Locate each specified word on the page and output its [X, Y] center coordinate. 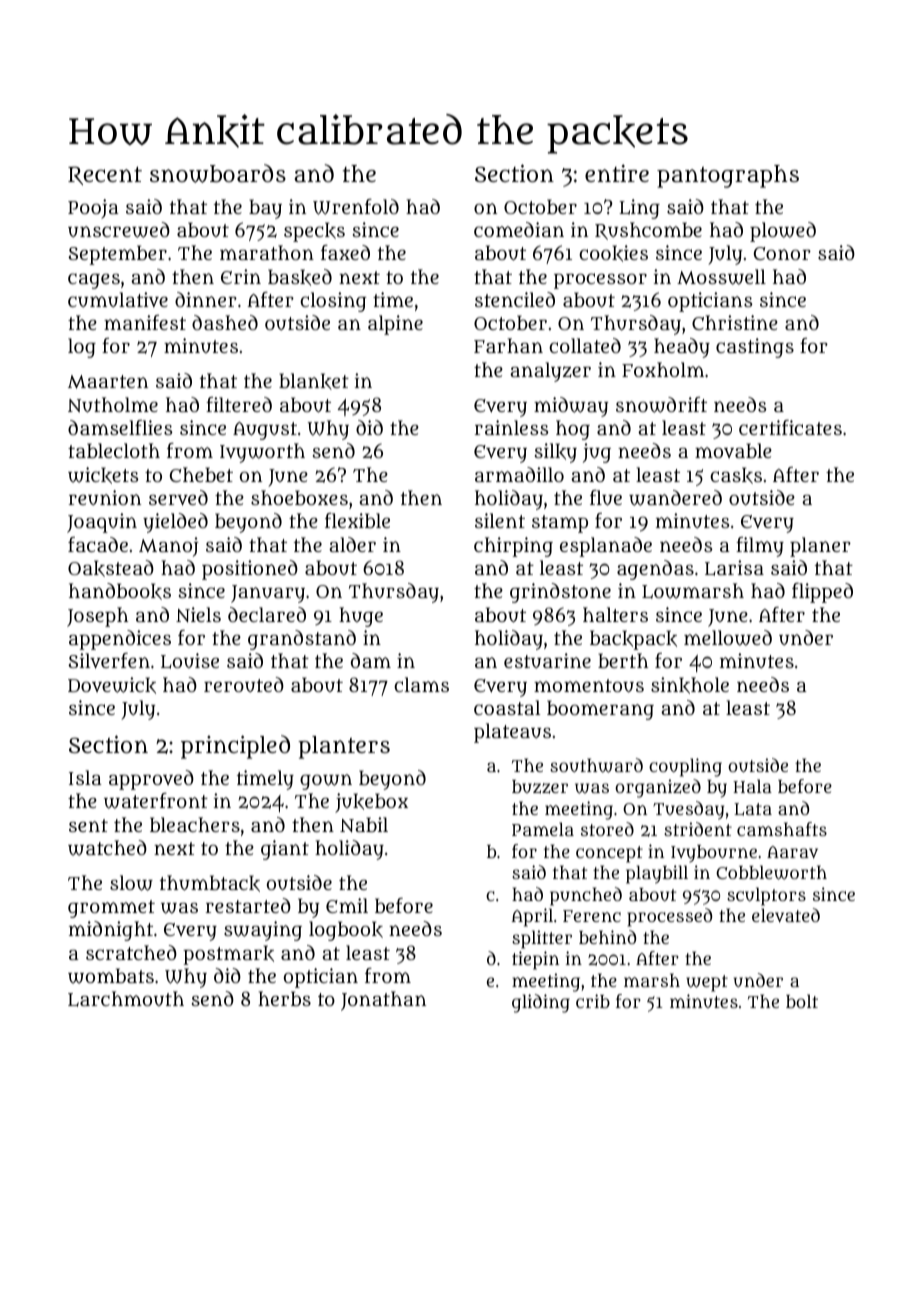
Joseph [97, 617]
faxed [345, 252]
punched [586, 896]
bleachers [195, 824]
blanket [314, 381]
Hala [752, 786]
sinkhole [690, 685]
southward [596, 765]
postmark [228, 955]
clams [421, 684]
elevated [786, 915]
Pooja [93, 209]
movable [733, 450]
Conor [782, 253]
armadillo [519, 474]
